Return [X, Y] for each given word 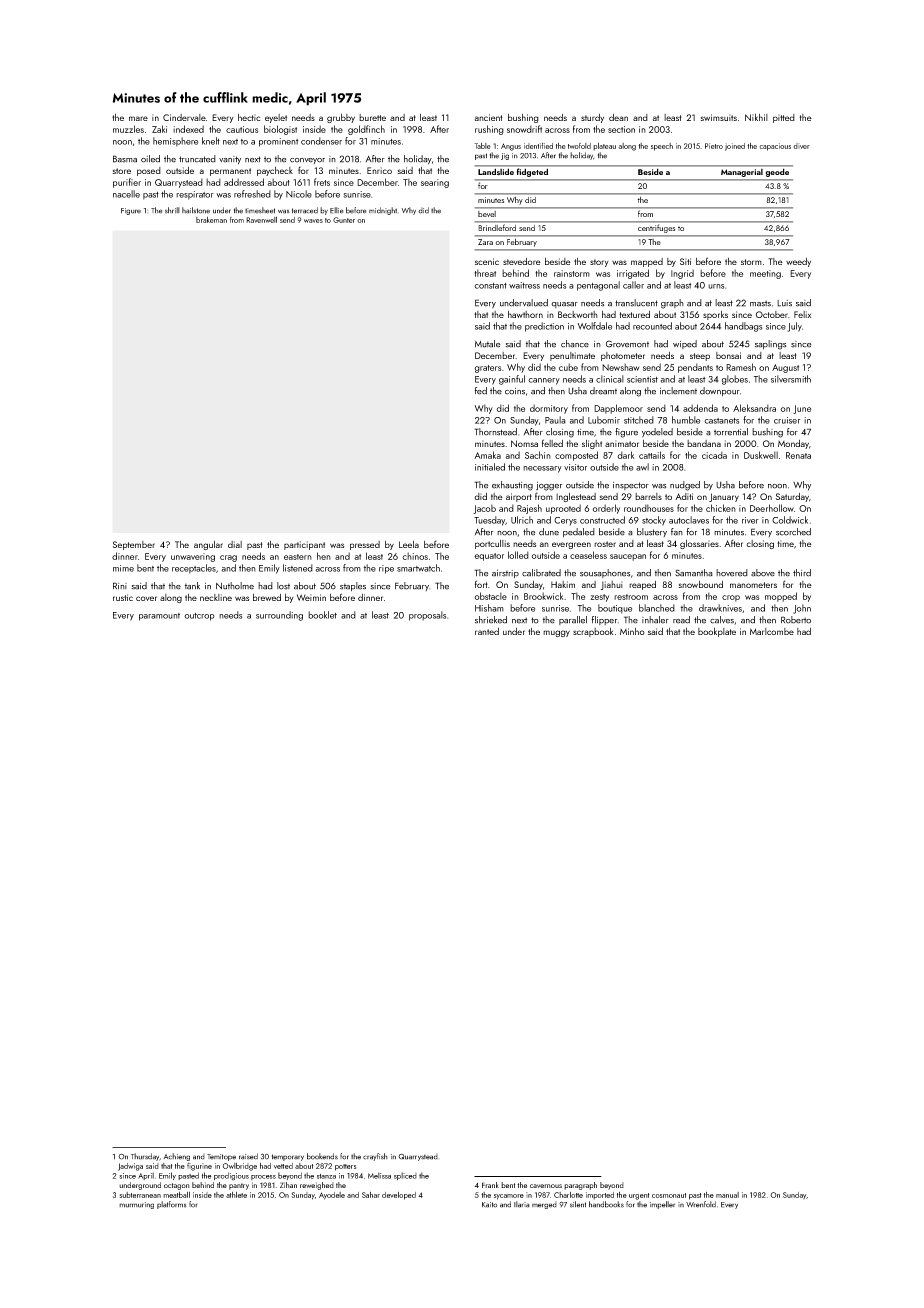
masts [760, 303]
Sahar [371, 1195]
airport [519, 497]
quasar [565, 305]
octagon [177, 1186]
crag [228, 558]
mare [138, 118]
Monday [793, 444]
